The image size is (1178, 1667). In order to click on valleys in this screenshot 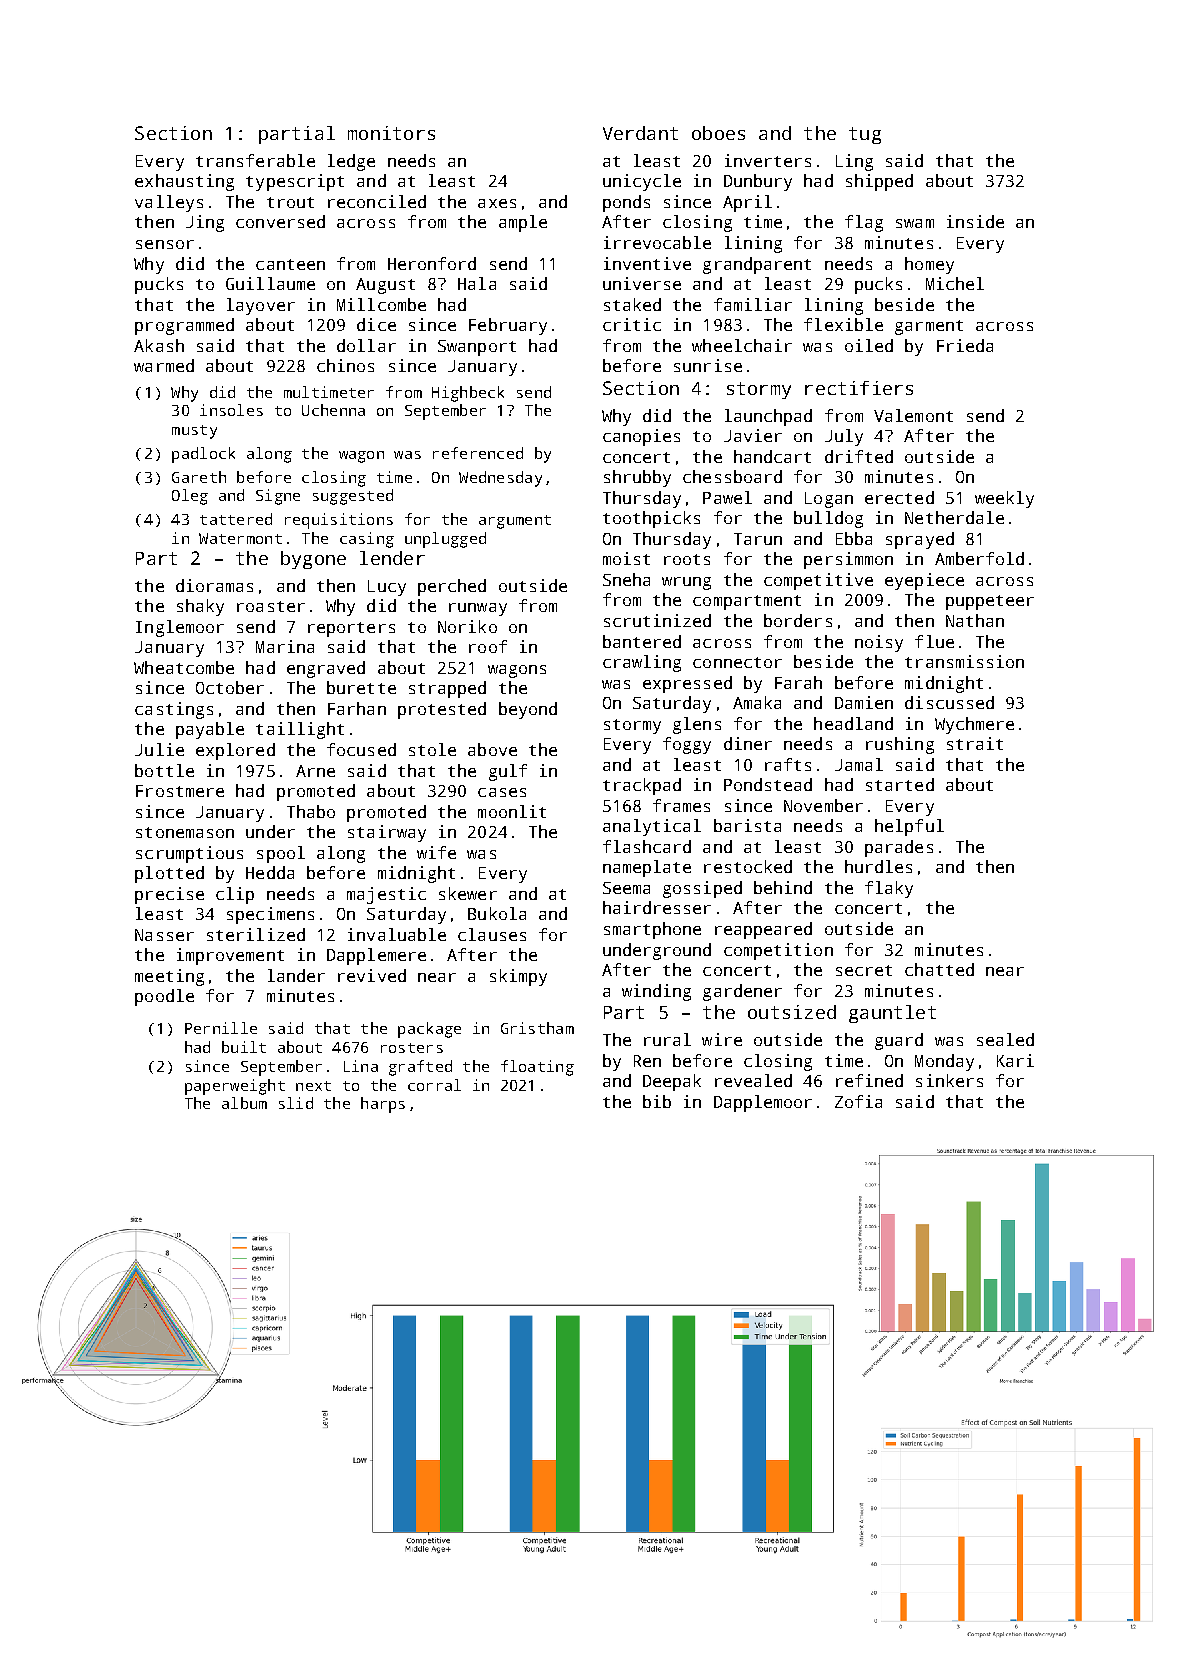, I will do `click(169, 203)`.
